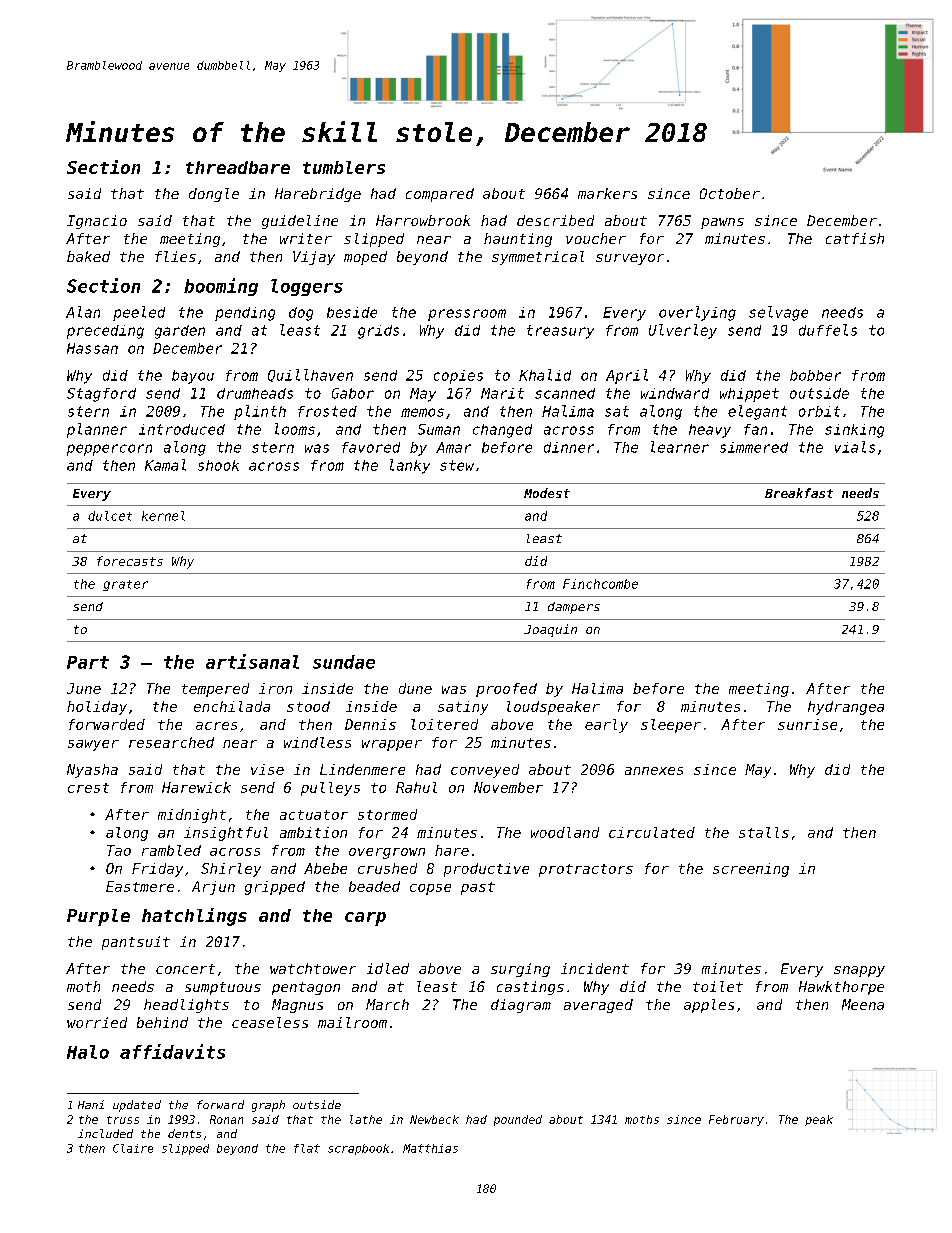  I want to click on baked, so click(88, 256).
